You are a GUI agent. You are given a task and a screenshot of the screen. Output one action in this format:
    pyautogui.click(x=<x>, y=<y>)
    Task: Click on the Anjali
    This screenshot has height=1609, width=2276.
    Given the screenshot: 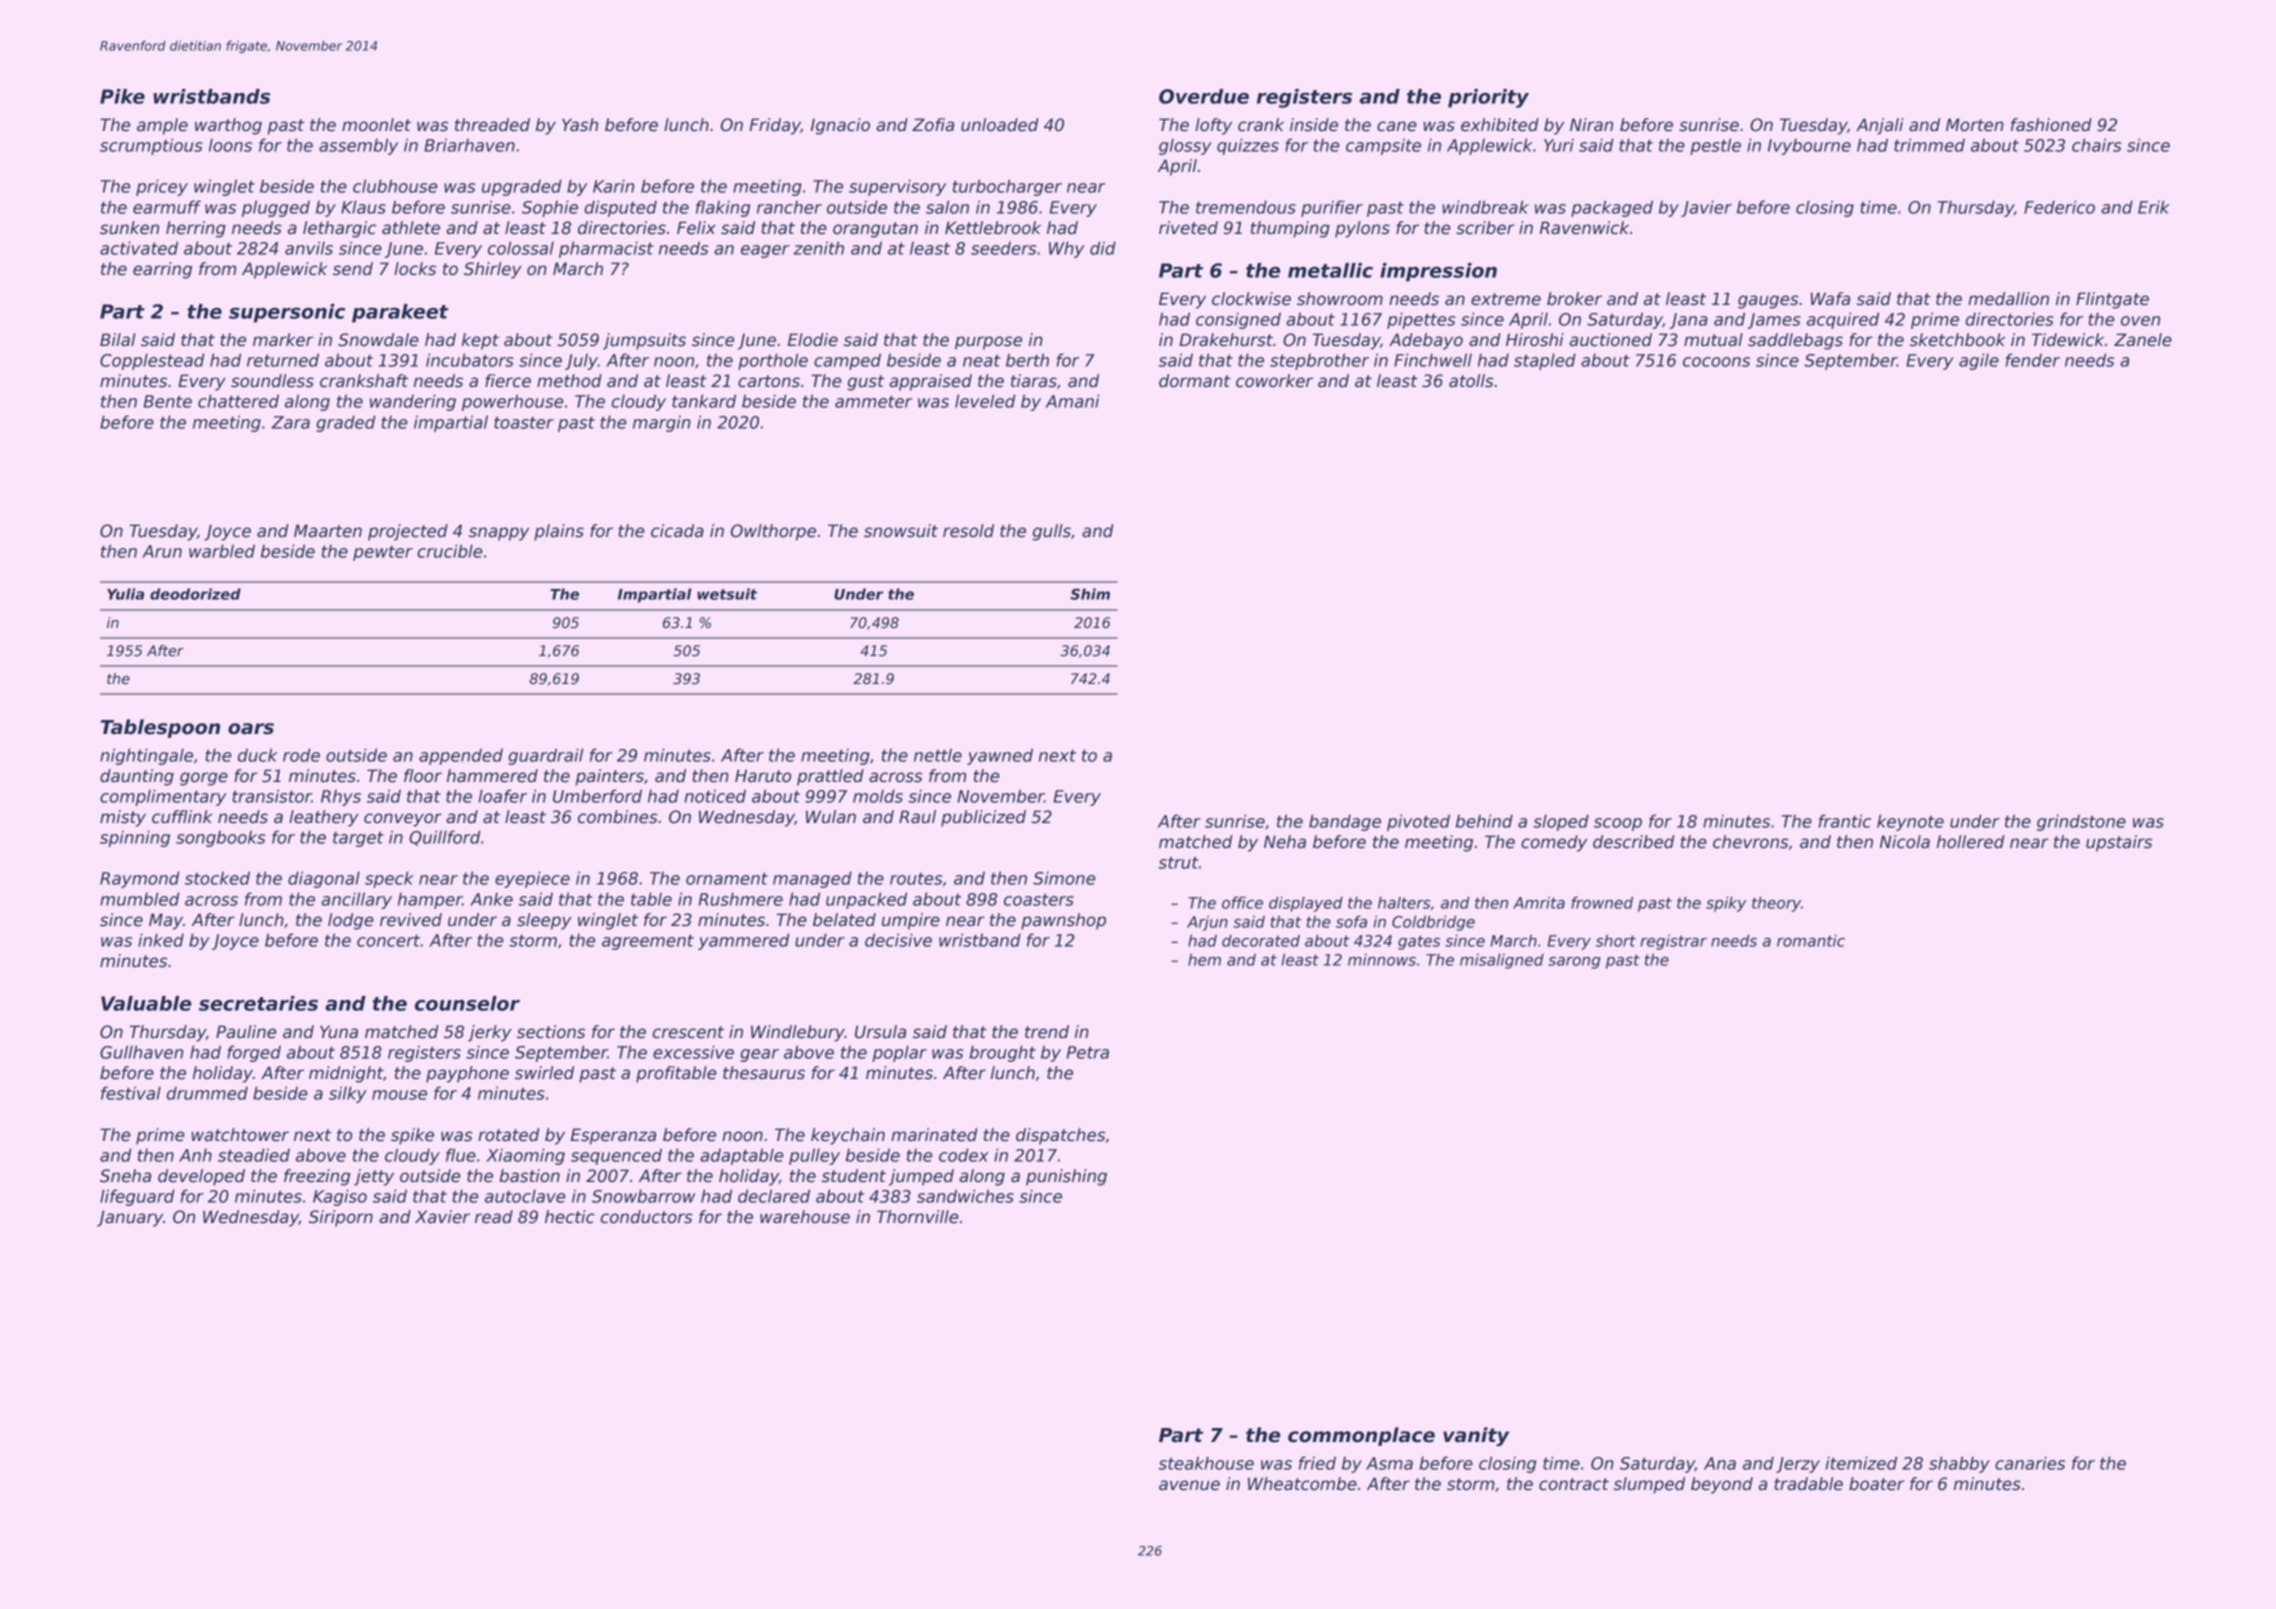 What is the action you would take?
    pyautogui.click(x=1880, y=126)
